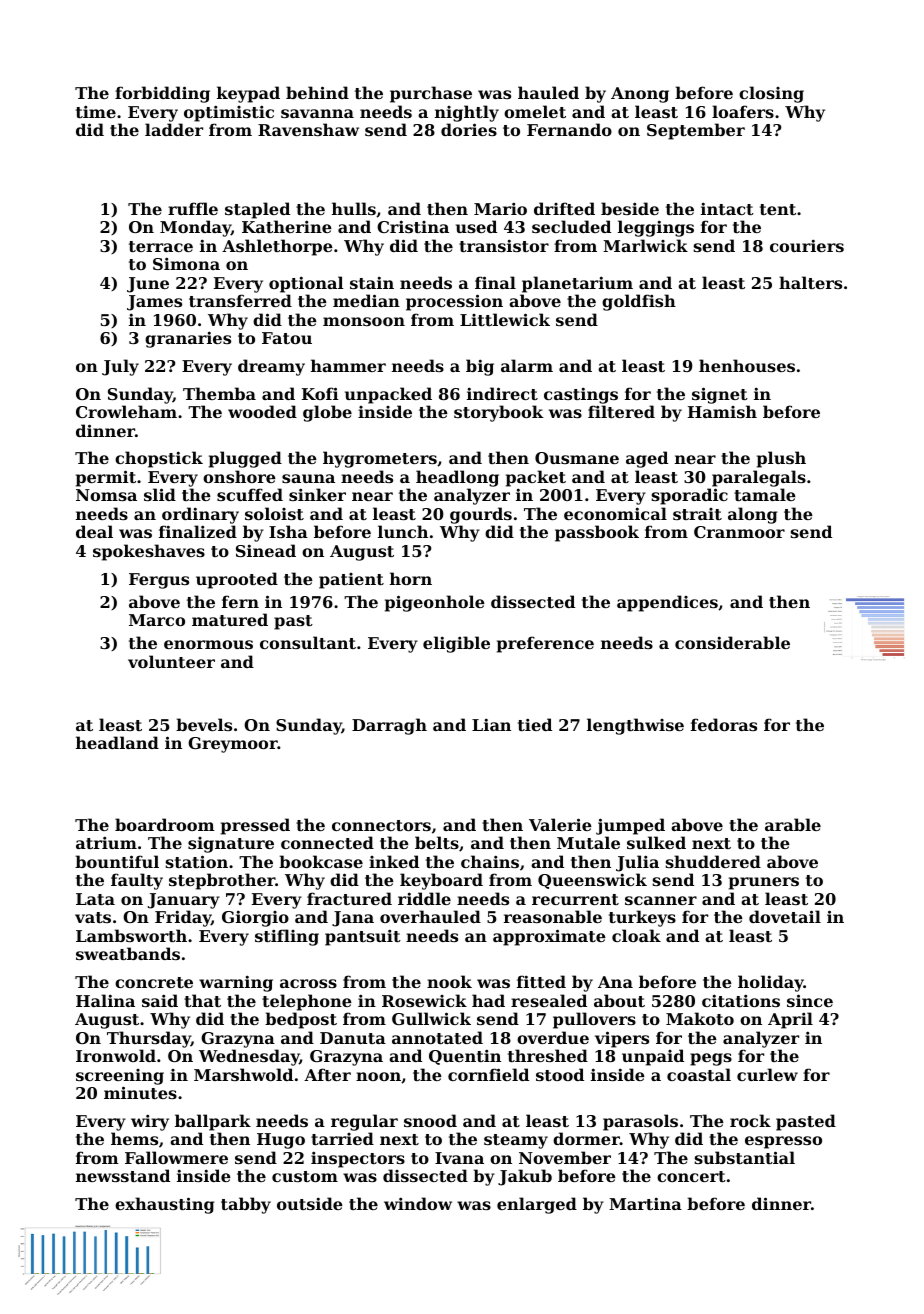 The height and width of the image is (1314, 924). What do you see at coordinates (277, 247) in the image?
I see `Ashlethorpe` at bounding box center [277, 247].
